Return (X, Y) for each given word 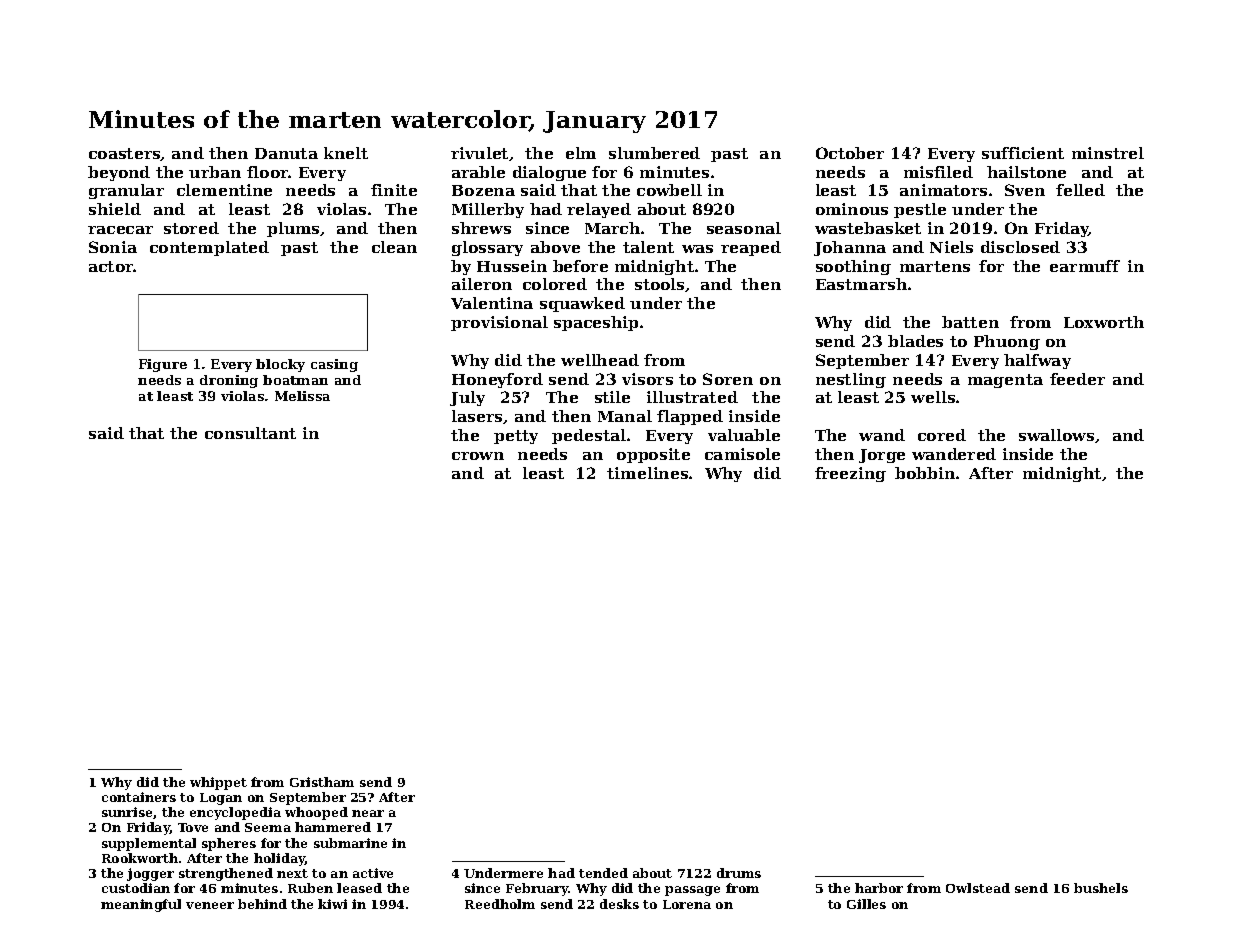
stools (659, 284)
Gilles (866, 904)
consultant (250, 433)
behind (262, 904)
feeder (1077, 379)
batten (970, 322)
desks (619, 904)
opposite (653, 455)
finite (394, 190)
